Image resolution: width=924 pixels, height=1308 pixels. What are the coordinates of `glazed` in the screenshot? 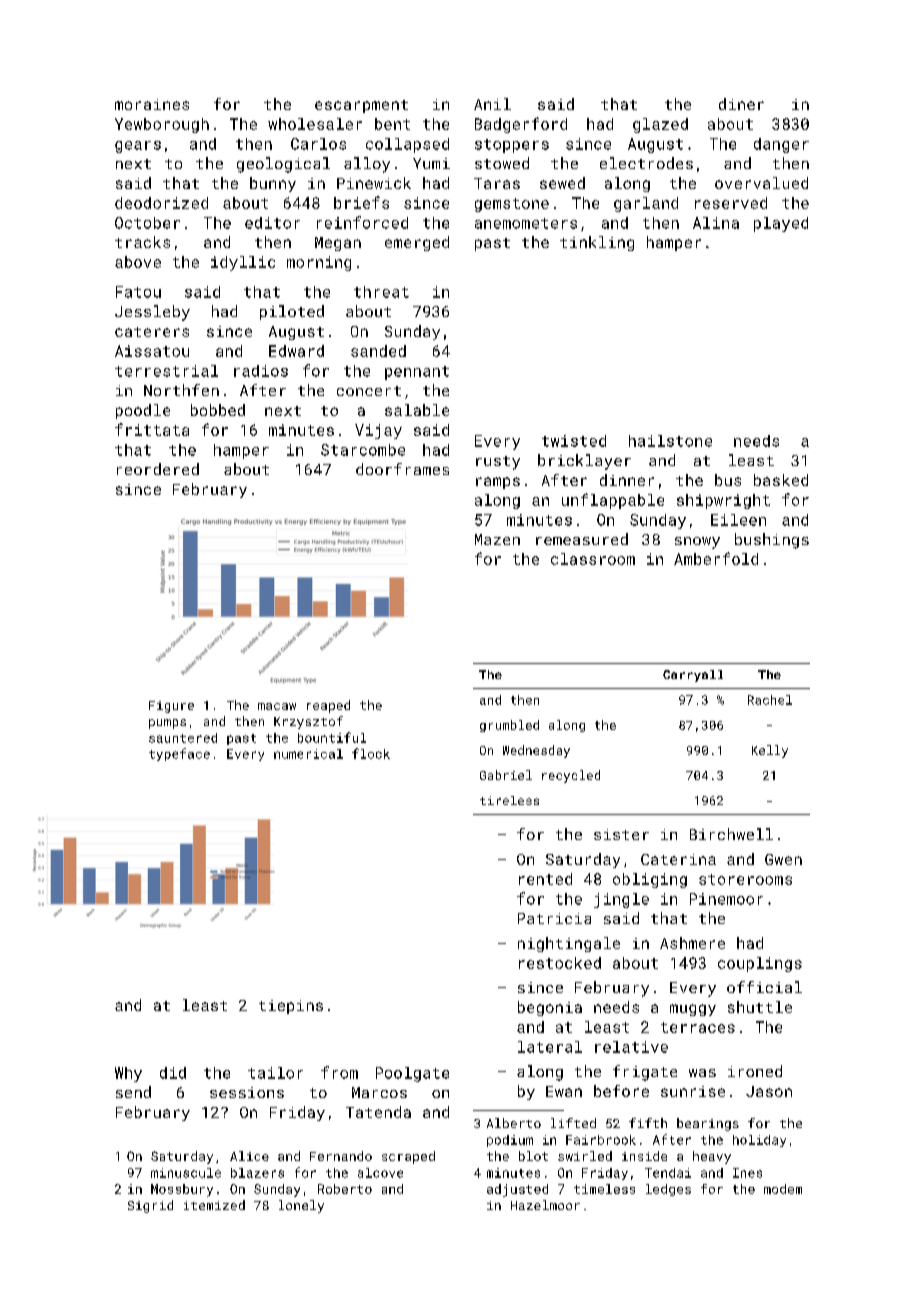 It's located at (660, 125).
